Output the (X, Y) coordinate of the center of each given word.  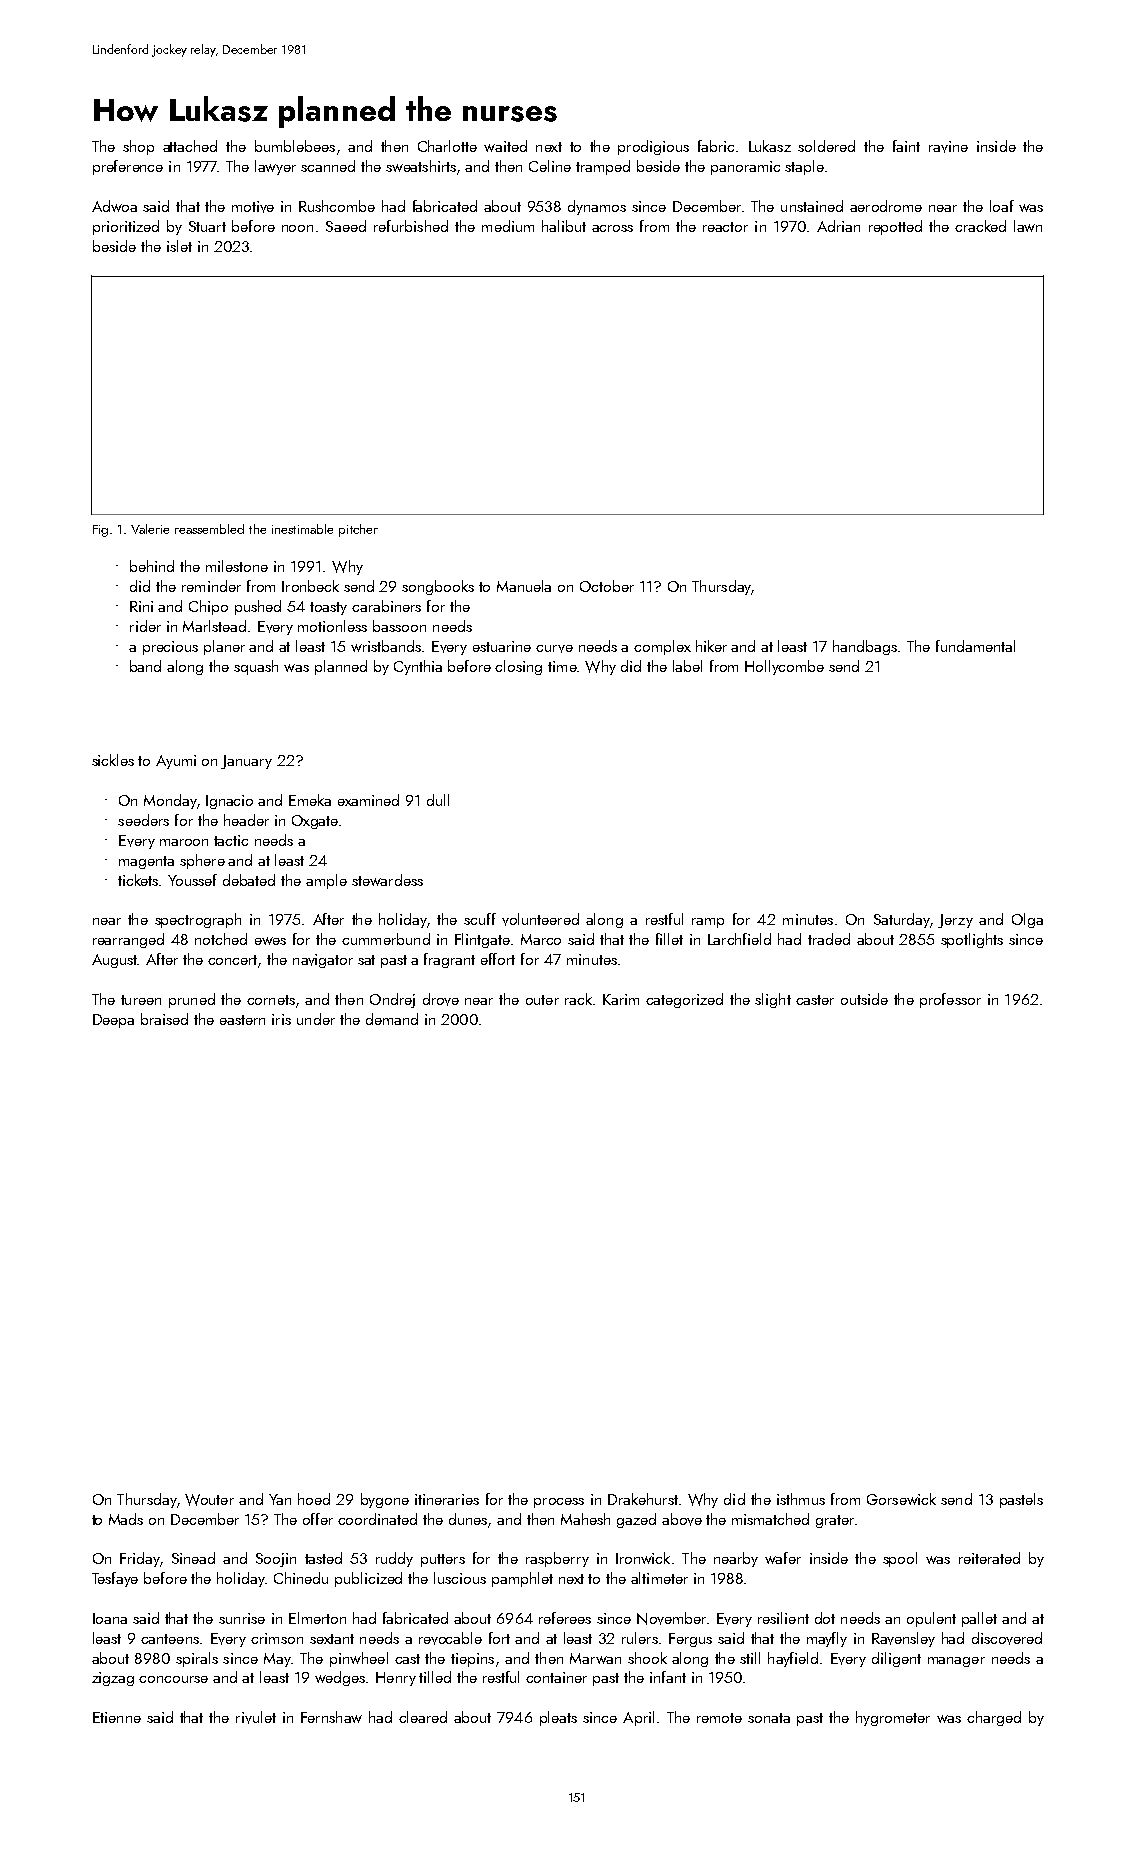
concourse (173, 1679)
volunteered (540, 919)
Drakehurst (643, 1499)
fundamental (975, 646)
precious (170, 648)
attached (190, 146)
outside (864, 999)
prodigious (653, 147)
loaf (1002, 206)
